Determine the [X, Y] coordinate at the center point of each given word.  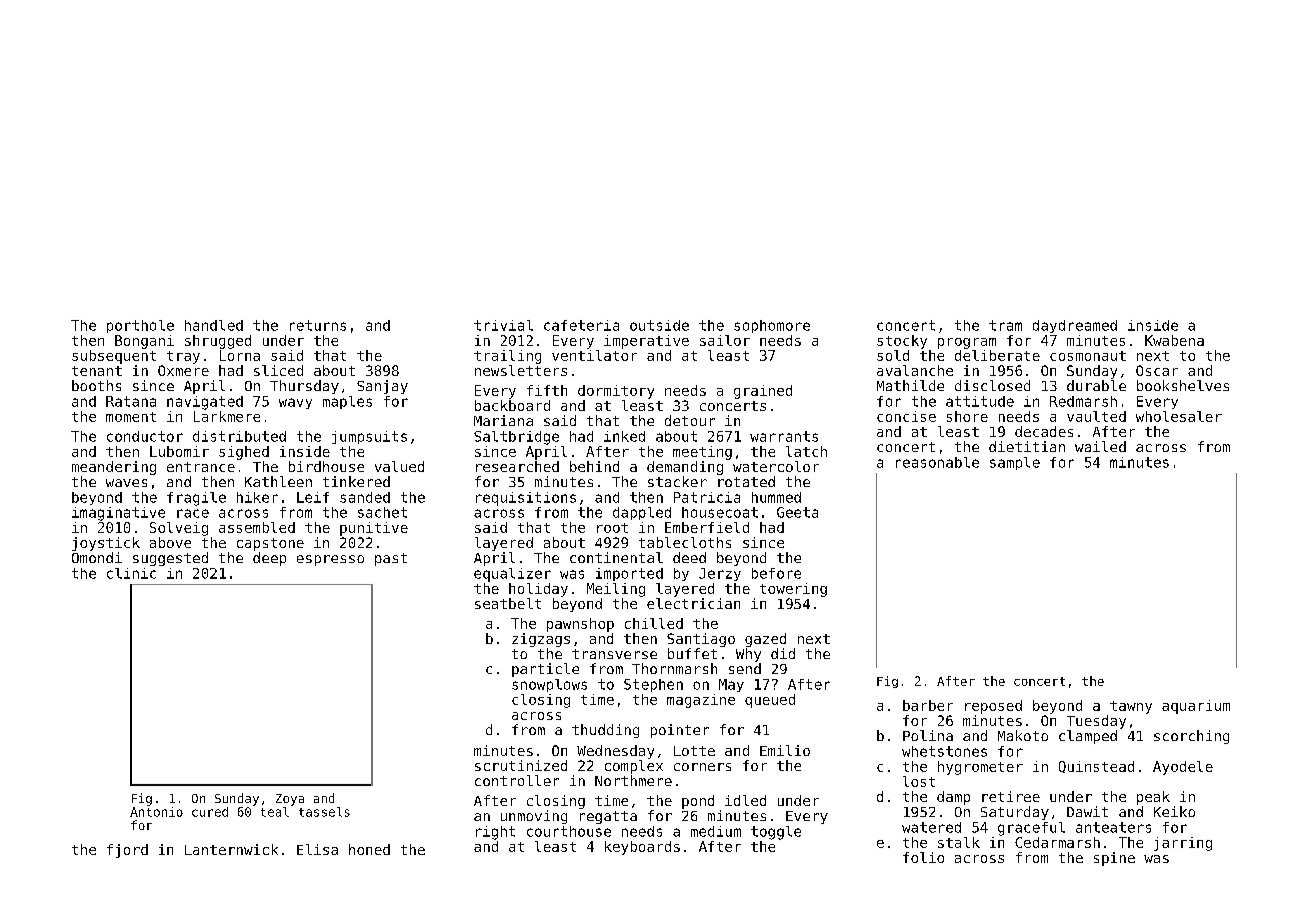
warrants [784, 436]
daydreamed [1075, 326]
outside [659, 325]
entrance [201, 467]
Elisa [317, 849]
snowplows [549, 685]
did [783, 653]
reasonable [937, 462]
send [745, 668]
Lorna [240, 355]
